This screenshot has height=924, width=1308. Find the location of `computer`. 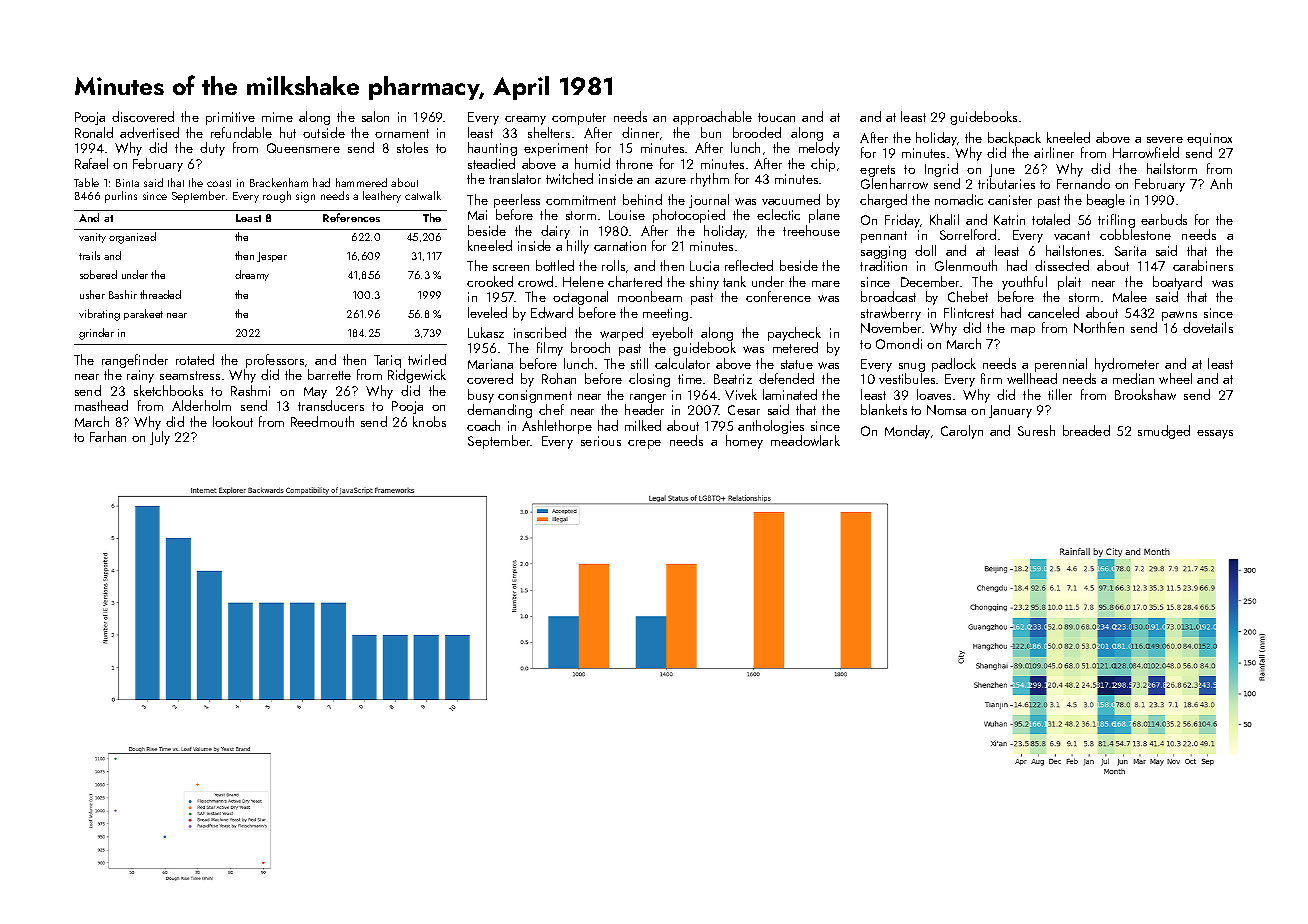

computer is located at coordinates (579, 119).
